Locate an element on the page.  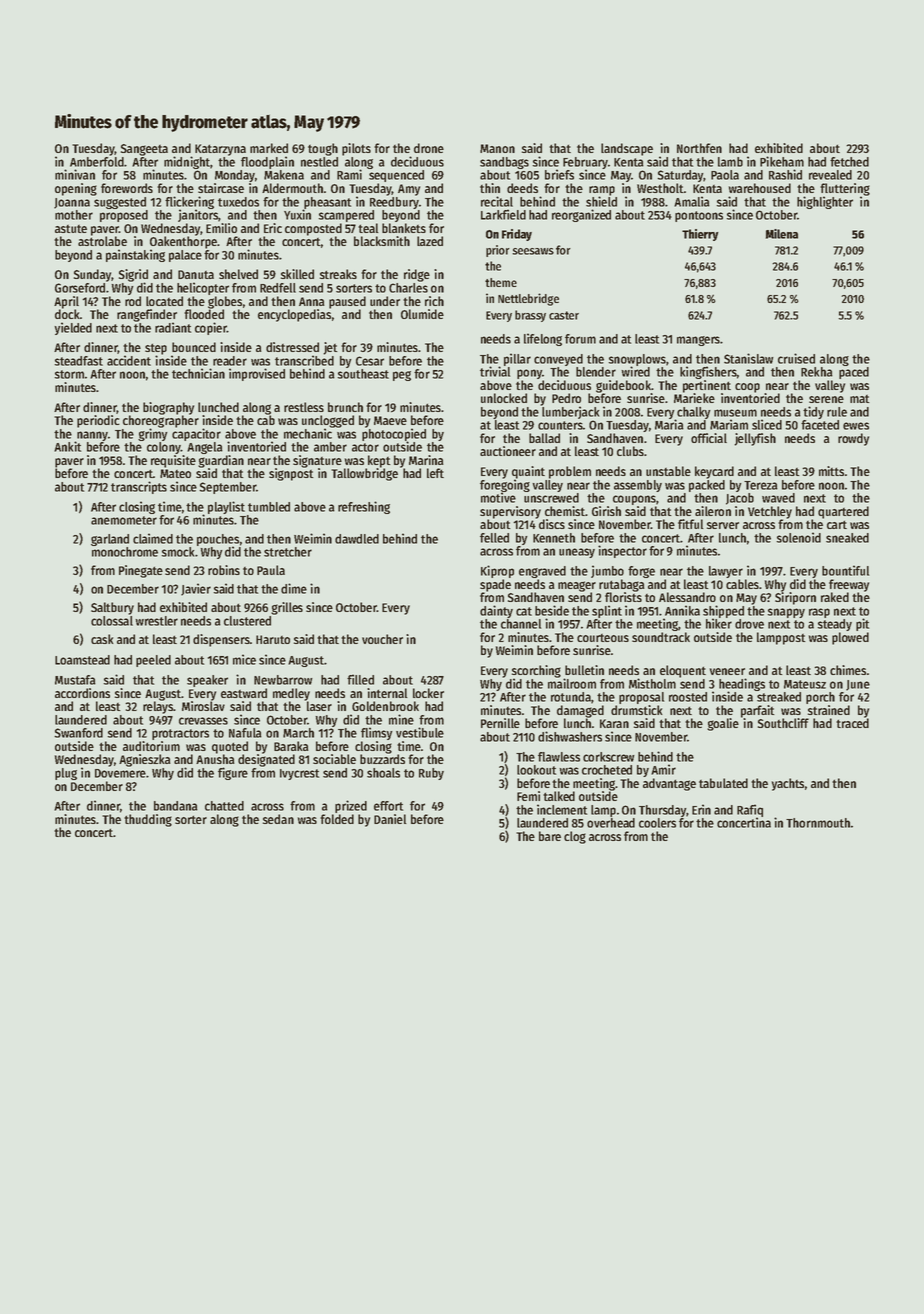
supervisory is located at coordinates (510, 512).
